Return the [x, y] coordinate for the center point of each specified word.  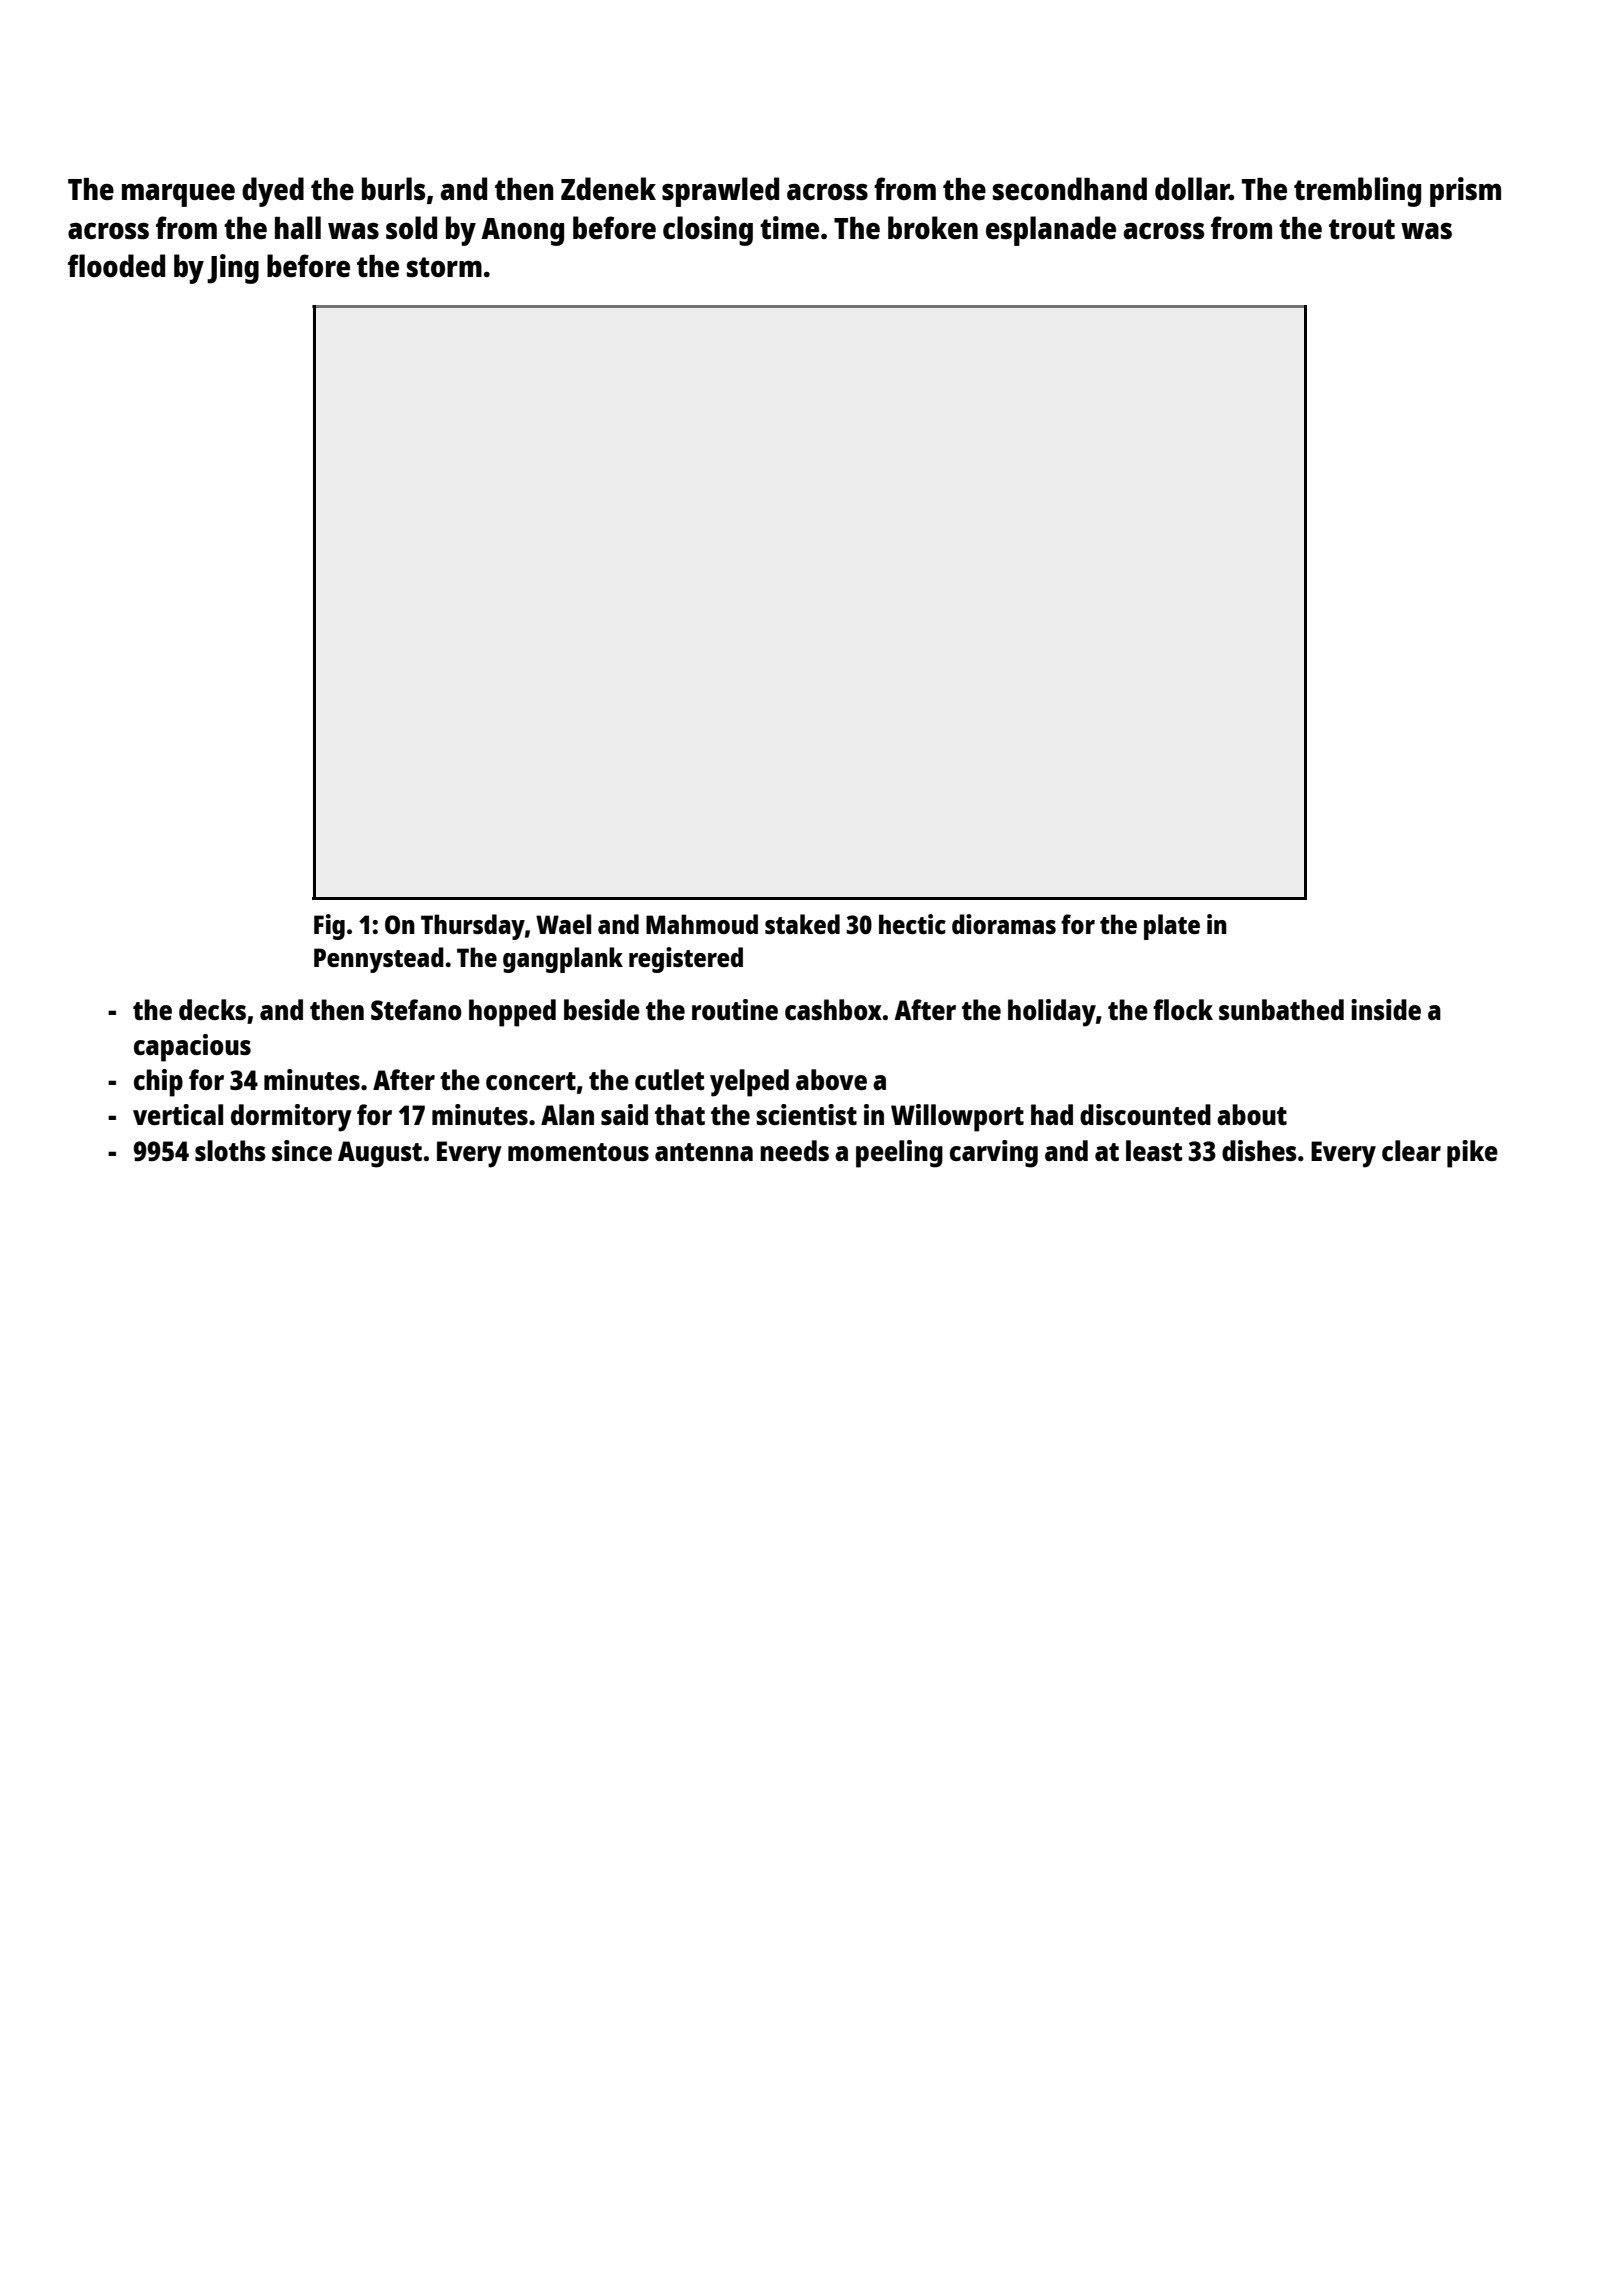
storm [444, 267]
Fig [329, 927]
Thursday [473, 927]
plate [1172, 927]
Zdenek [608, 188]
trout [1362, 229]
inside [1386, 1009]
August [380, 1154]
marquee [178, 195]
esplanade [1051, 231]
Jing [233, 269]
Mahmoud [702, 924]
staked [802, 924]
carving [994, 1154]
